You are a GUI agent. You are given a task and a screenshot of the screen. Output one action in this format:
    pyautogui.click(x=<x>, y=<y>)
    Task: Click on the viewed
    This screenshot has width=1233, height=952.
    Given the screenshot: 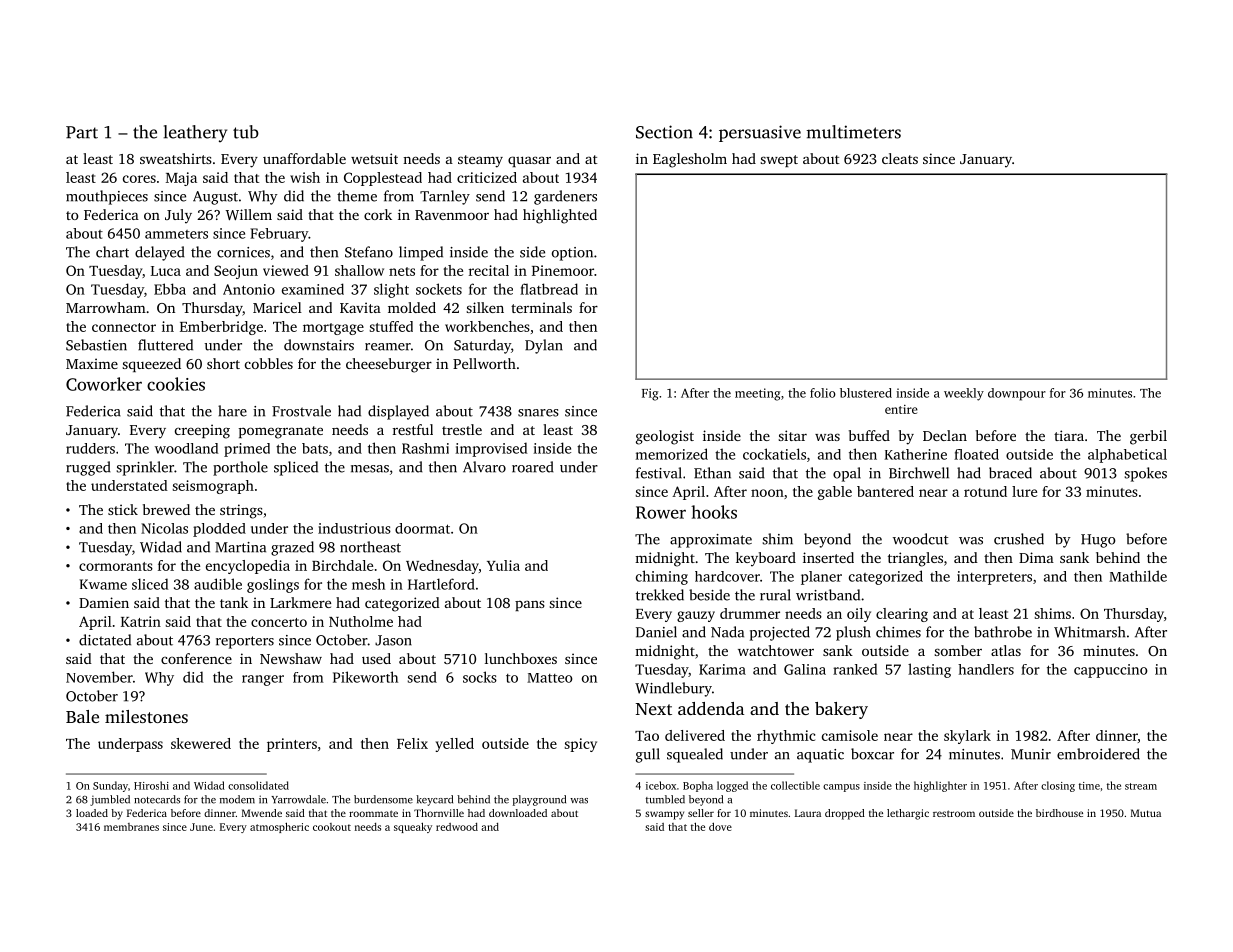 What is the action you would take?
    pyautogui.click(x=286, y=270)
